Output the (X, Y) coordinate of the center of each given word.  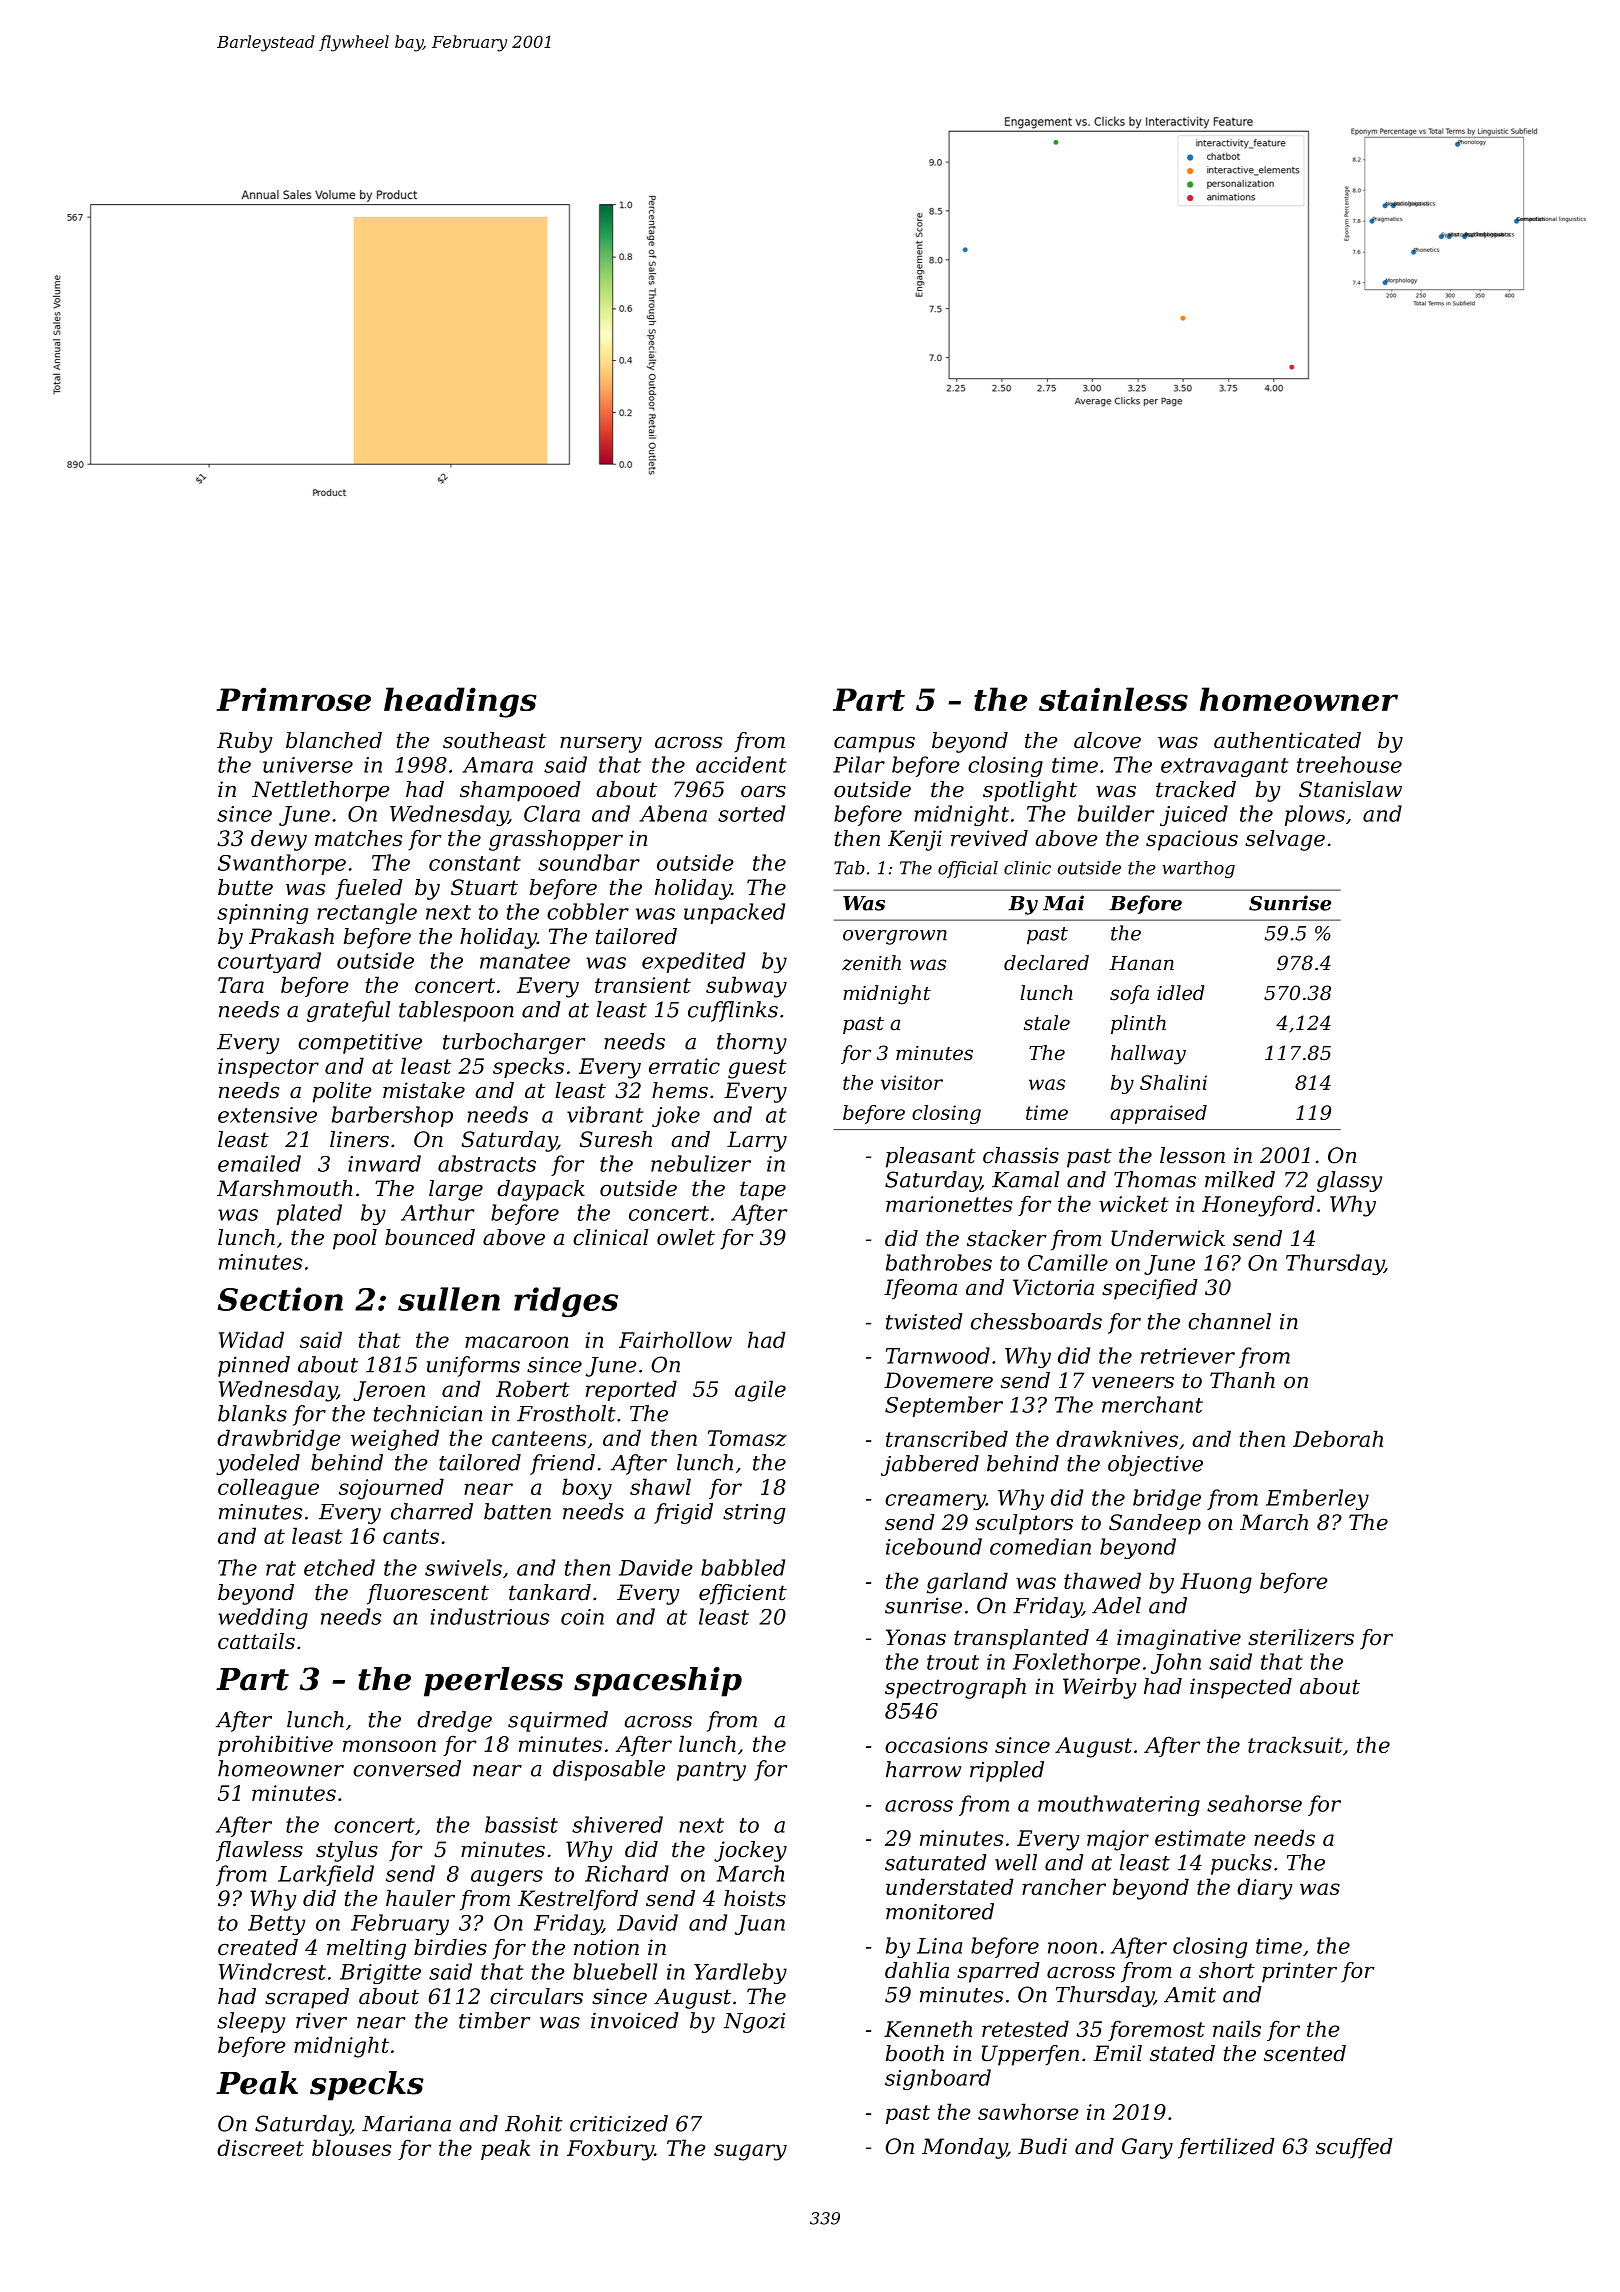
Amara (497, 765)
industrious (490, 1616)
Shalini (1173, 1082)
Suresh (616, 1139)
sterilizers (1301, 1637)
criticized (619, 2123)
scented (1305, 2053)
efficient (743, 1594)
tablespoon (456, 1011)
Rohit (534, 2123)
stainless (1113, 699)
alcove (1107, 740)
